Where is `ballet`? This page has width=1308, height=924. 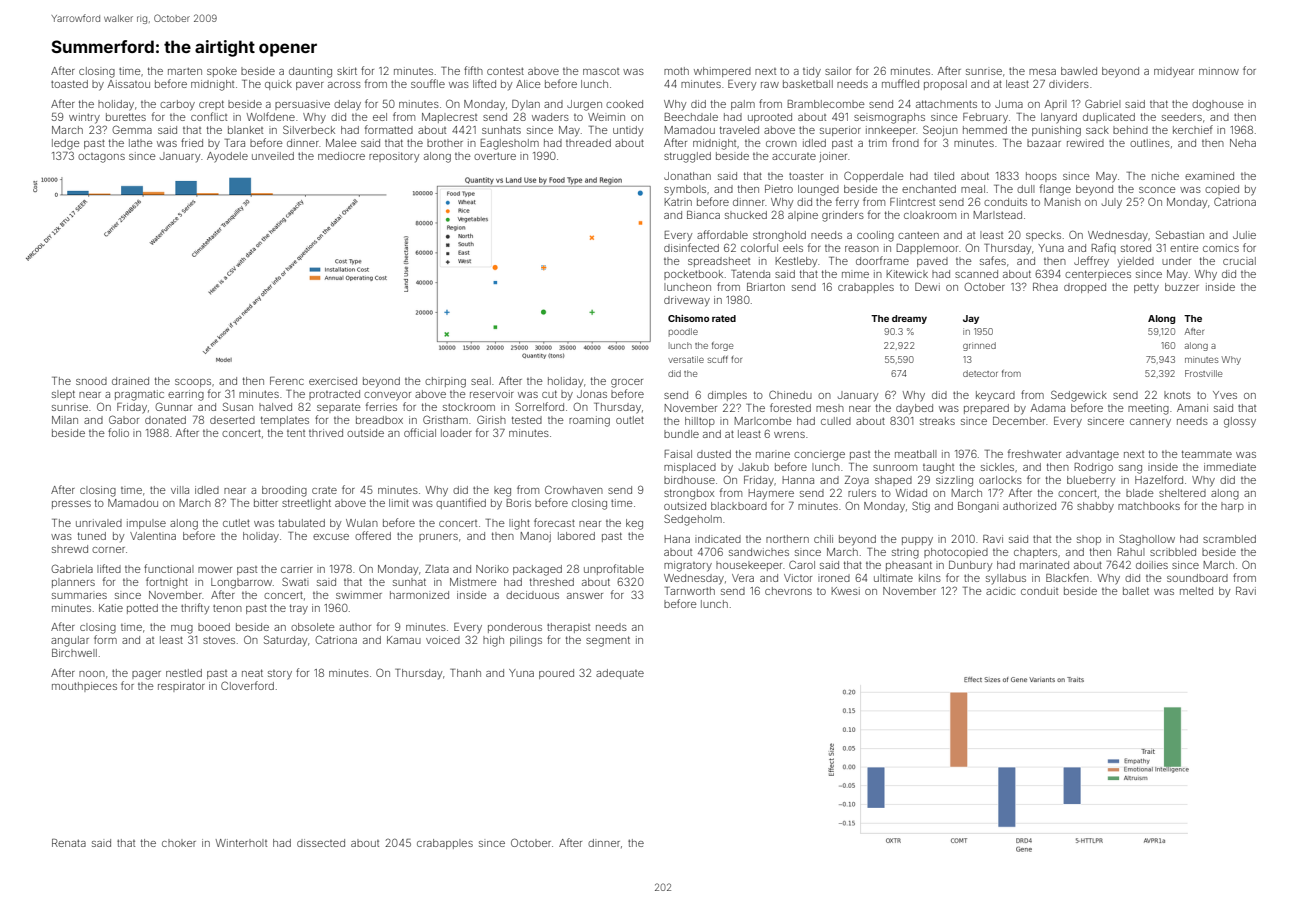
ballet is located at coordinates (1136, 591).
